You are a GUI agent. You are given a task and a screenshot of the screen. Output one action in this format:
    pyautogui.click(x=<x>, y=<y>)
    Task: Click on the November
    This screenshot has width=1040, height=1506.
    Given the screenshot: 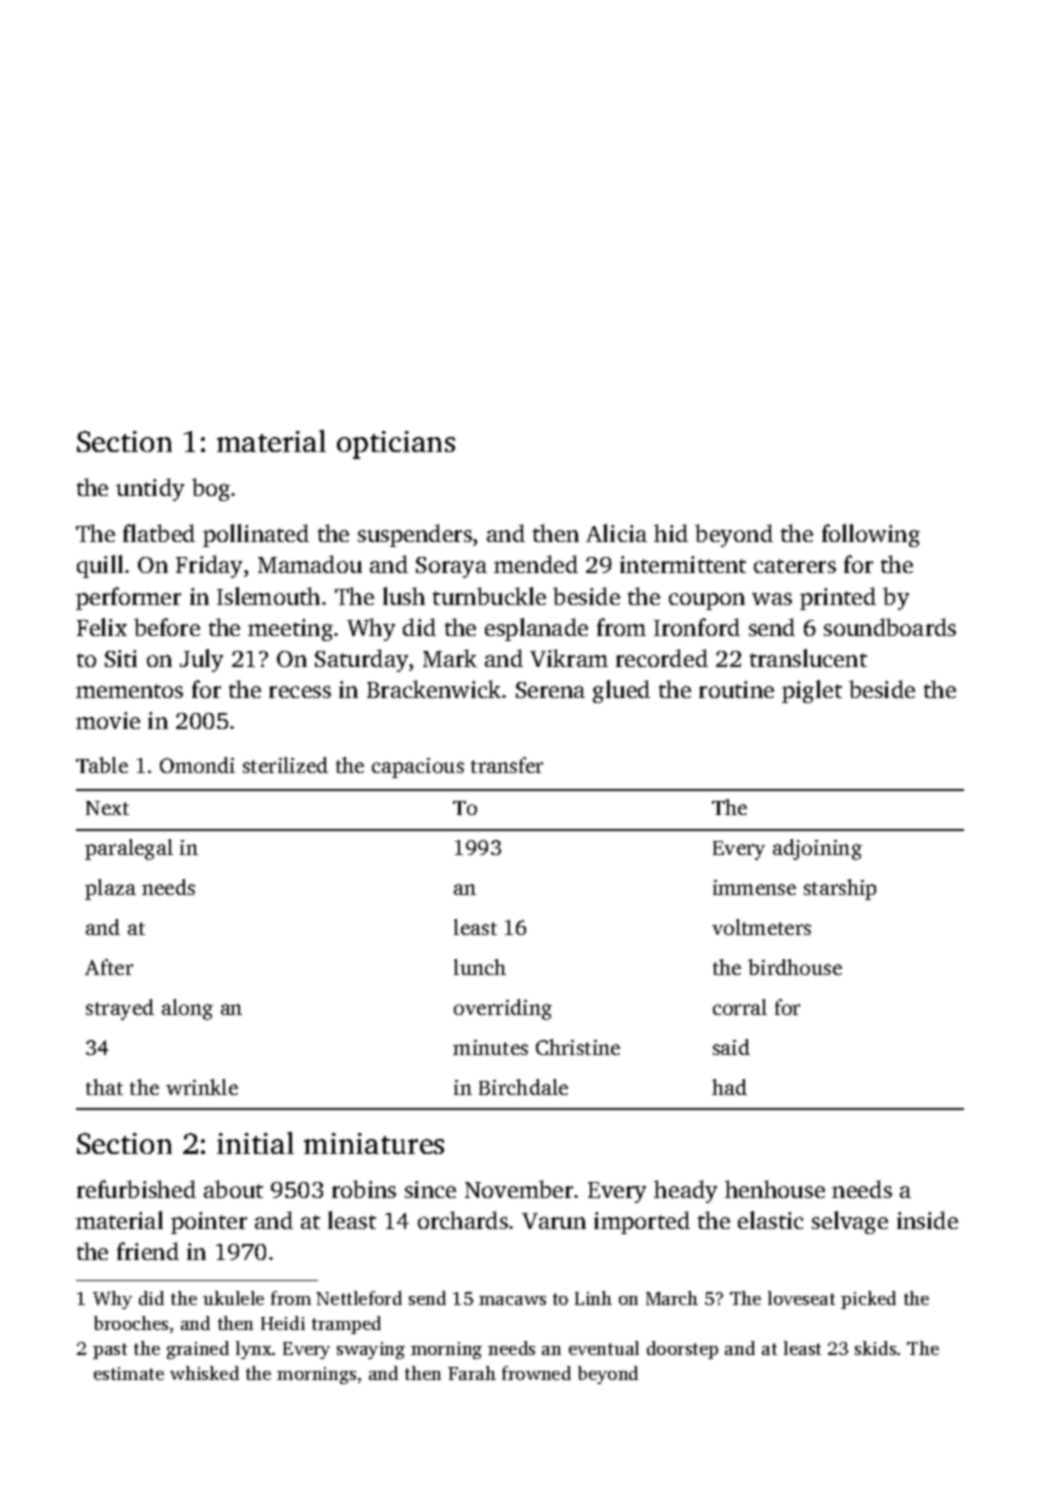 What is the action you would take?
    pyautogui.click(x=519, y=1189)
